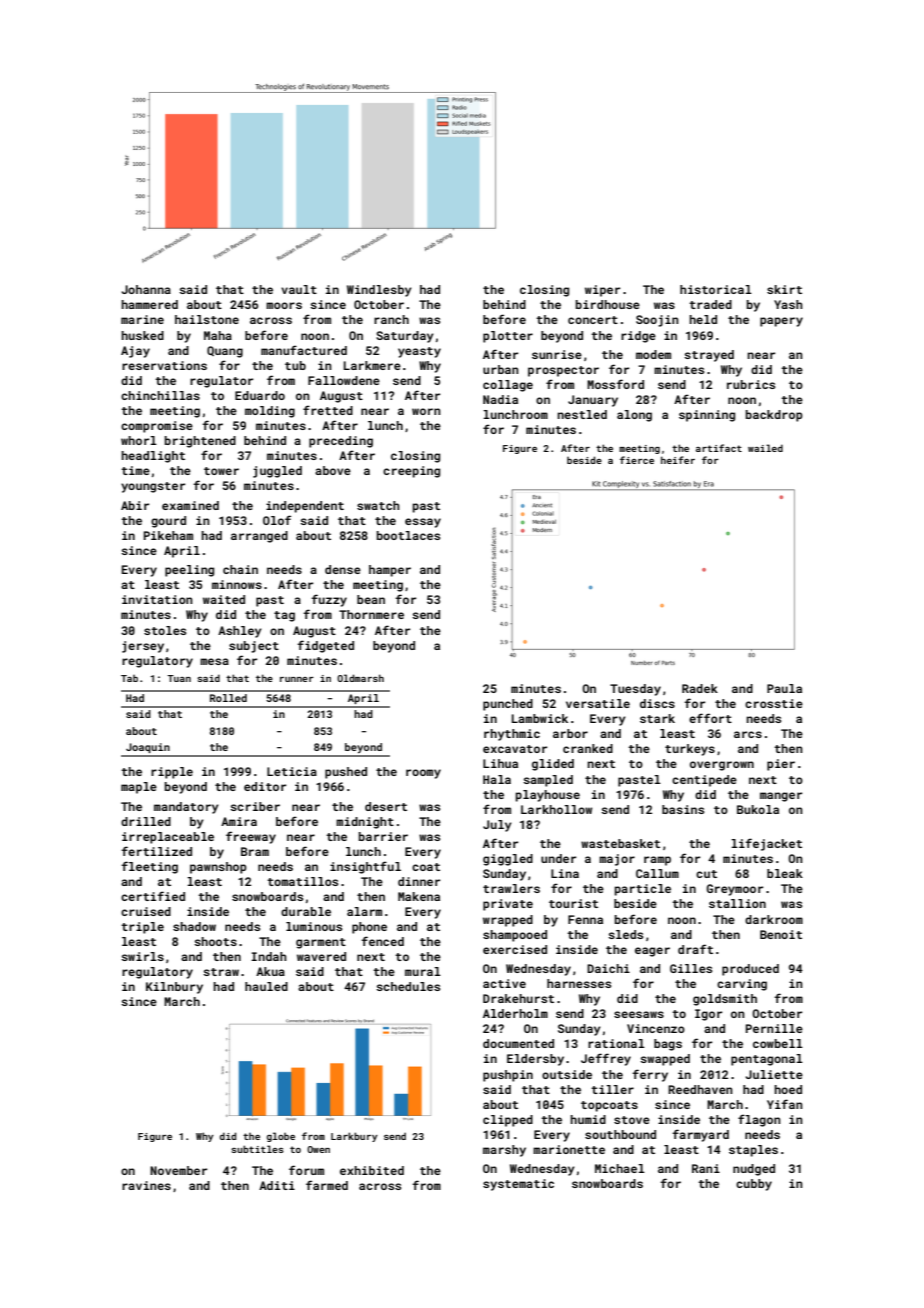  Describe the element at coordinates (189, 571) in the screenshot. I see `peeling` at that location.
